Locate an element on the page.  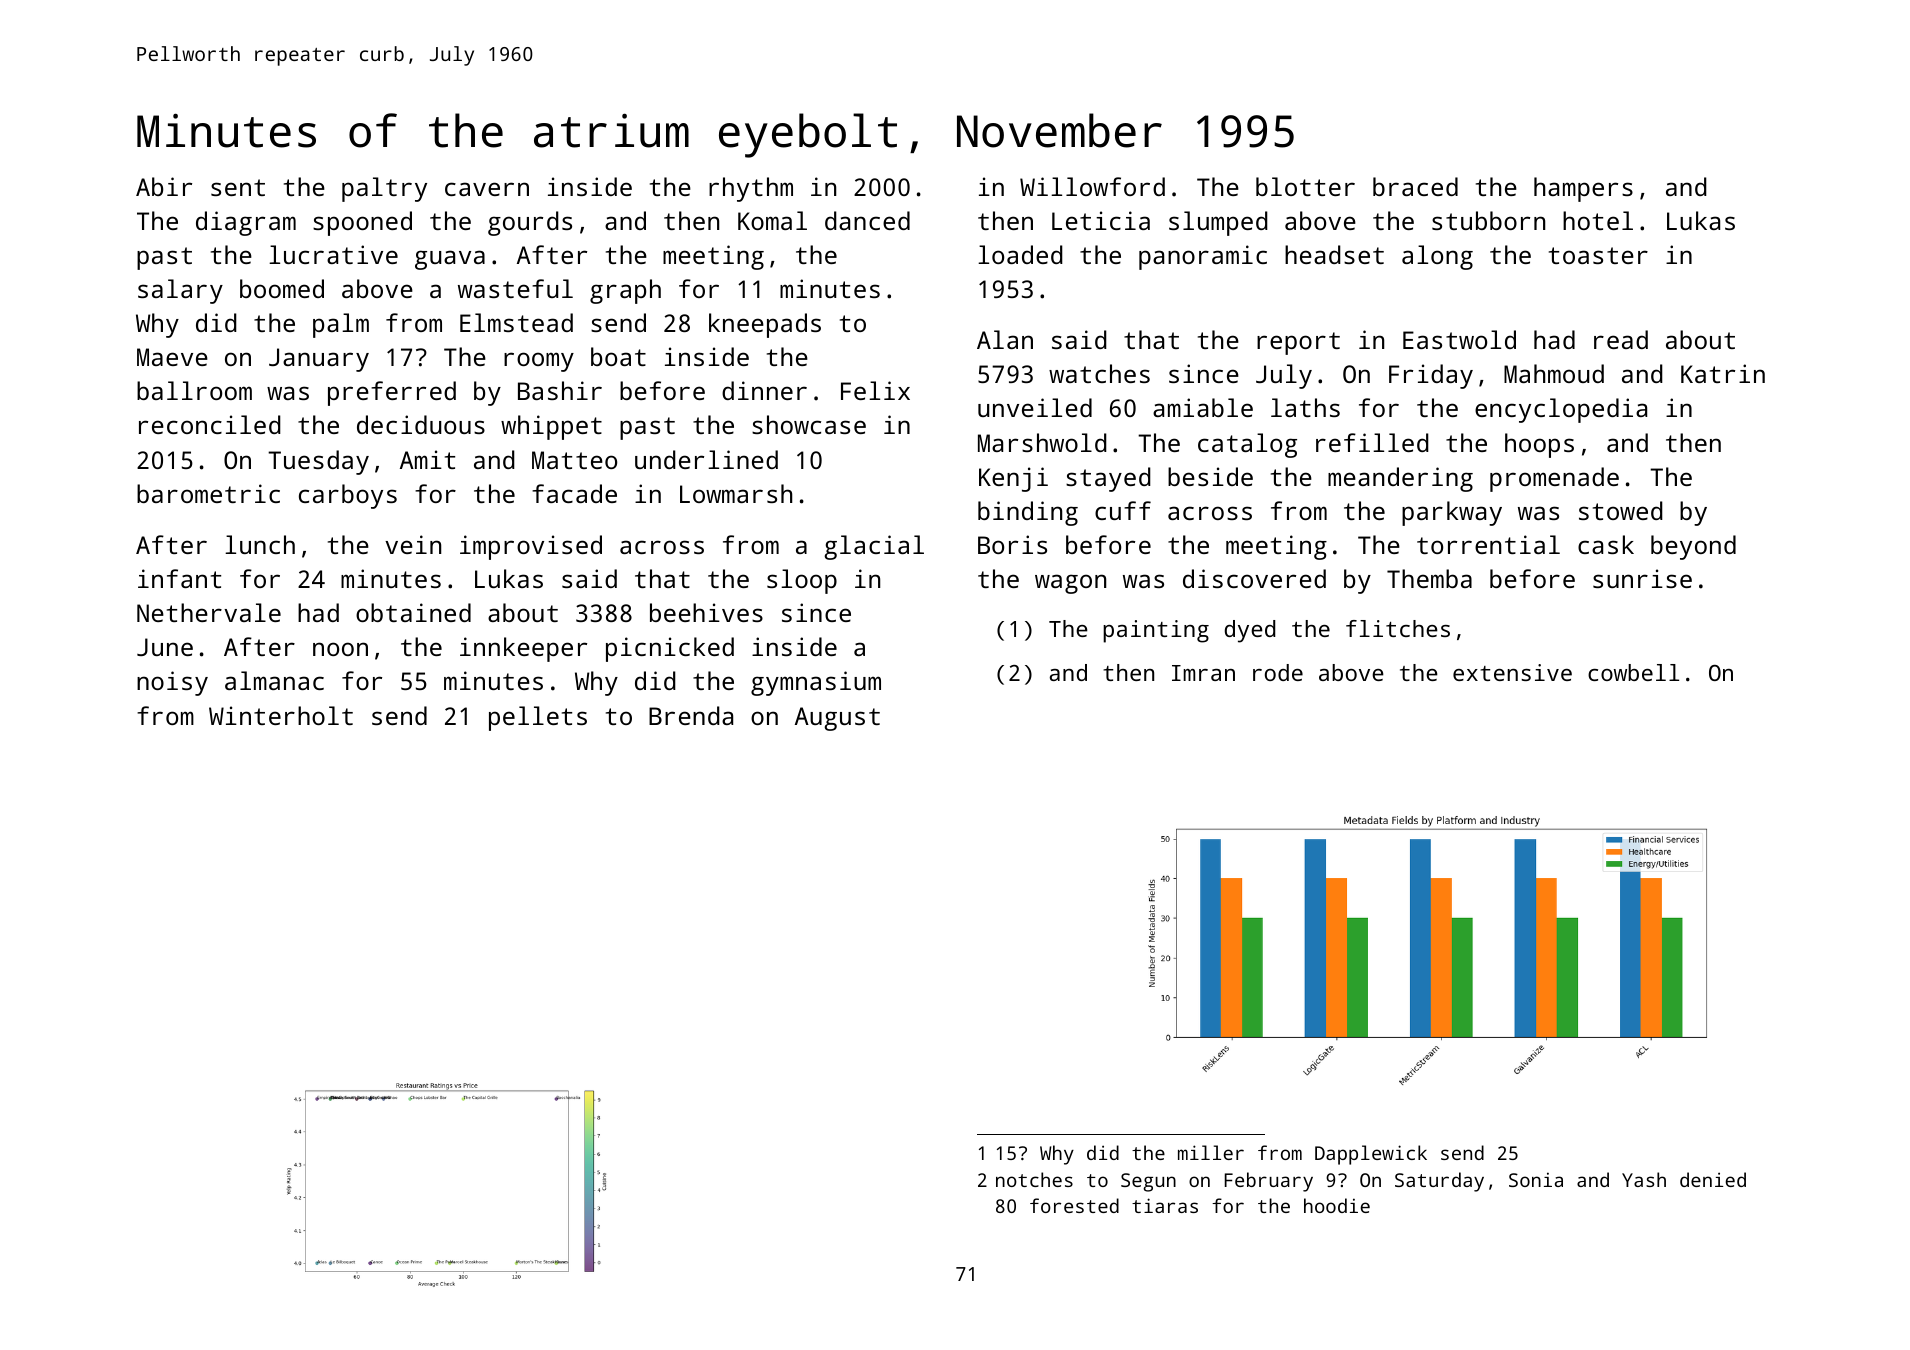
spooned is located at coordinates (362, 223).
